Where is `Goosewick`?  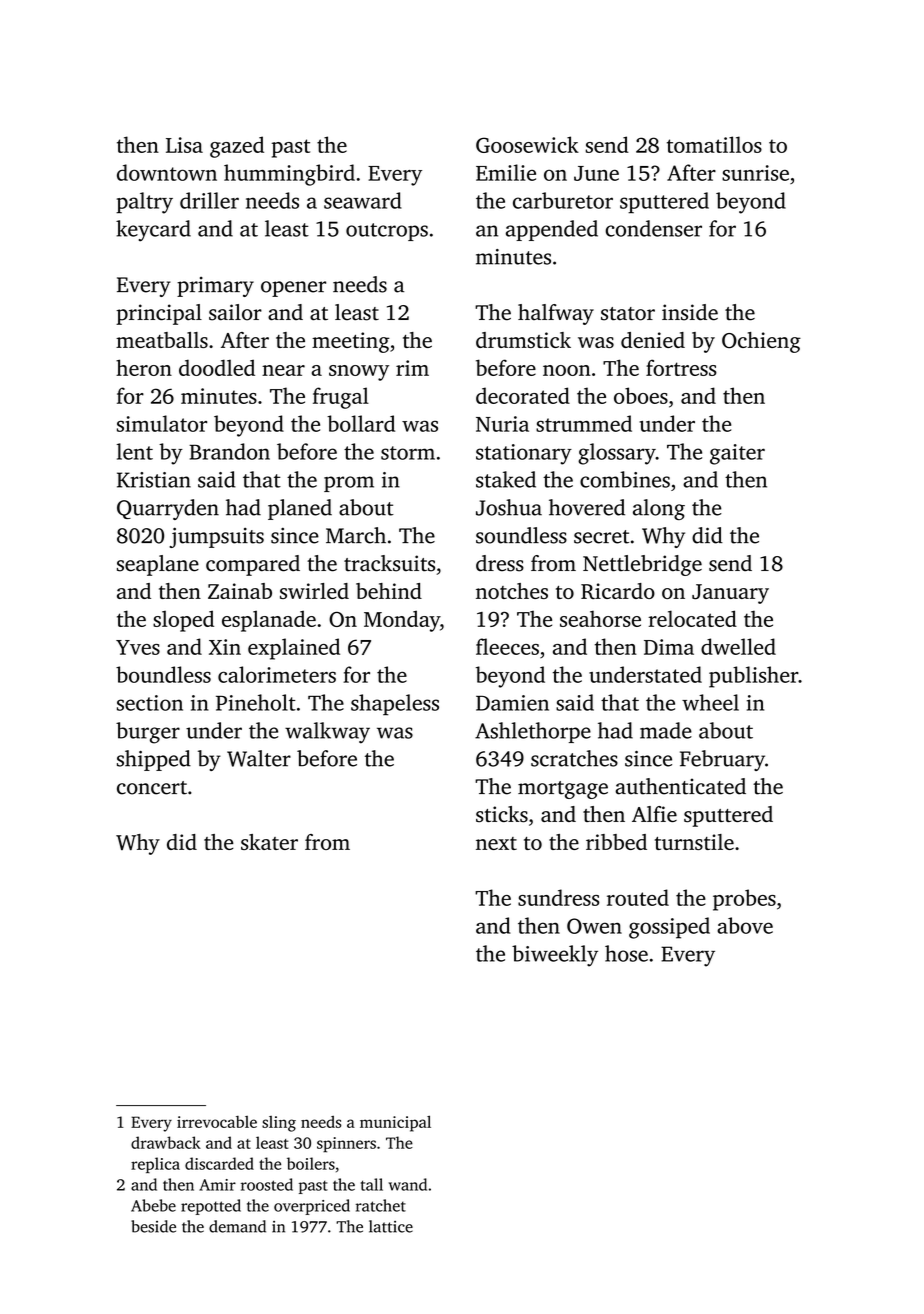
Goosewick is located at coordinates (527, 144).
